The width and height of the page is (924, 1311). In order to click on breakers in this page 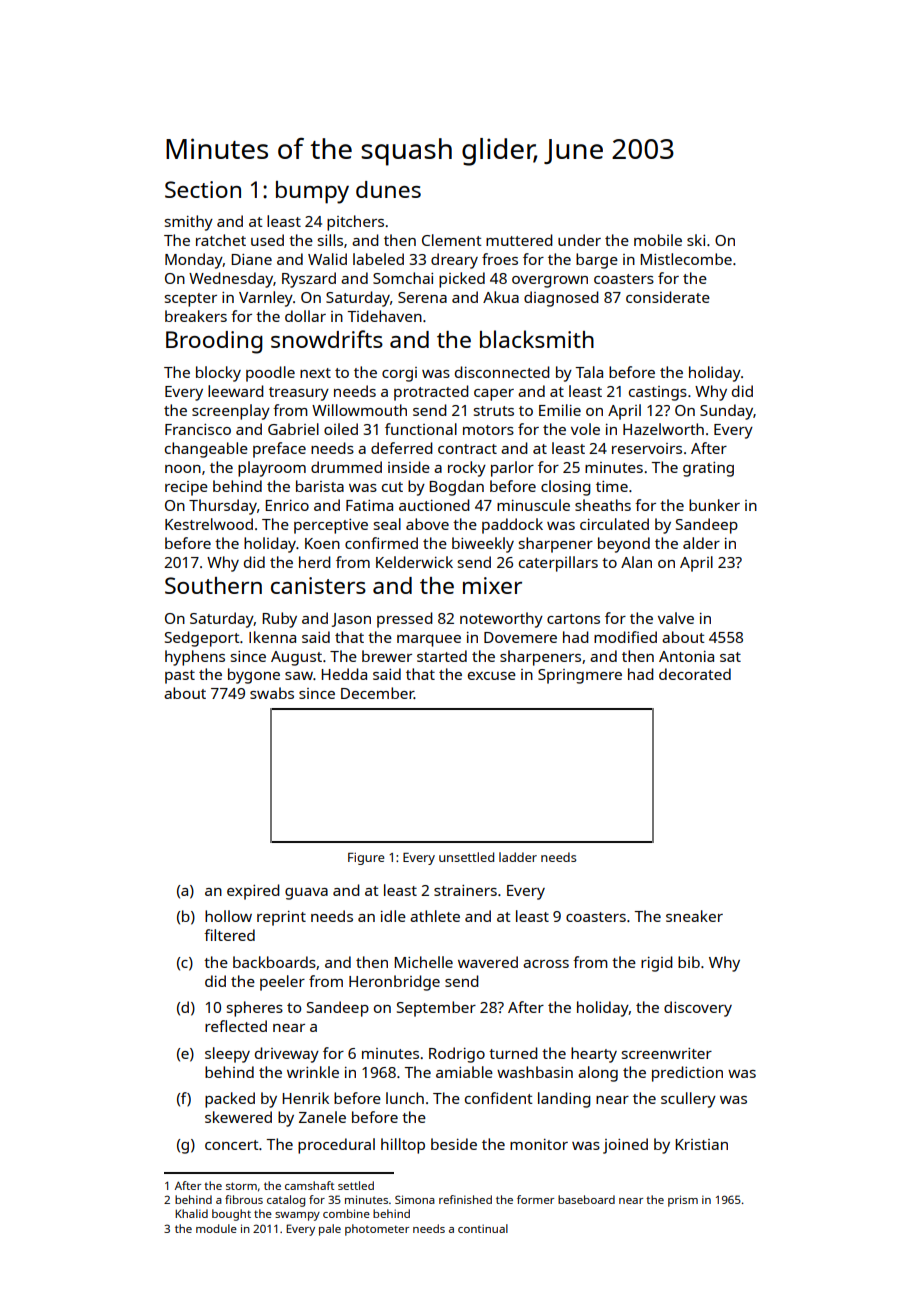, I will do `click(196, 316)`.
